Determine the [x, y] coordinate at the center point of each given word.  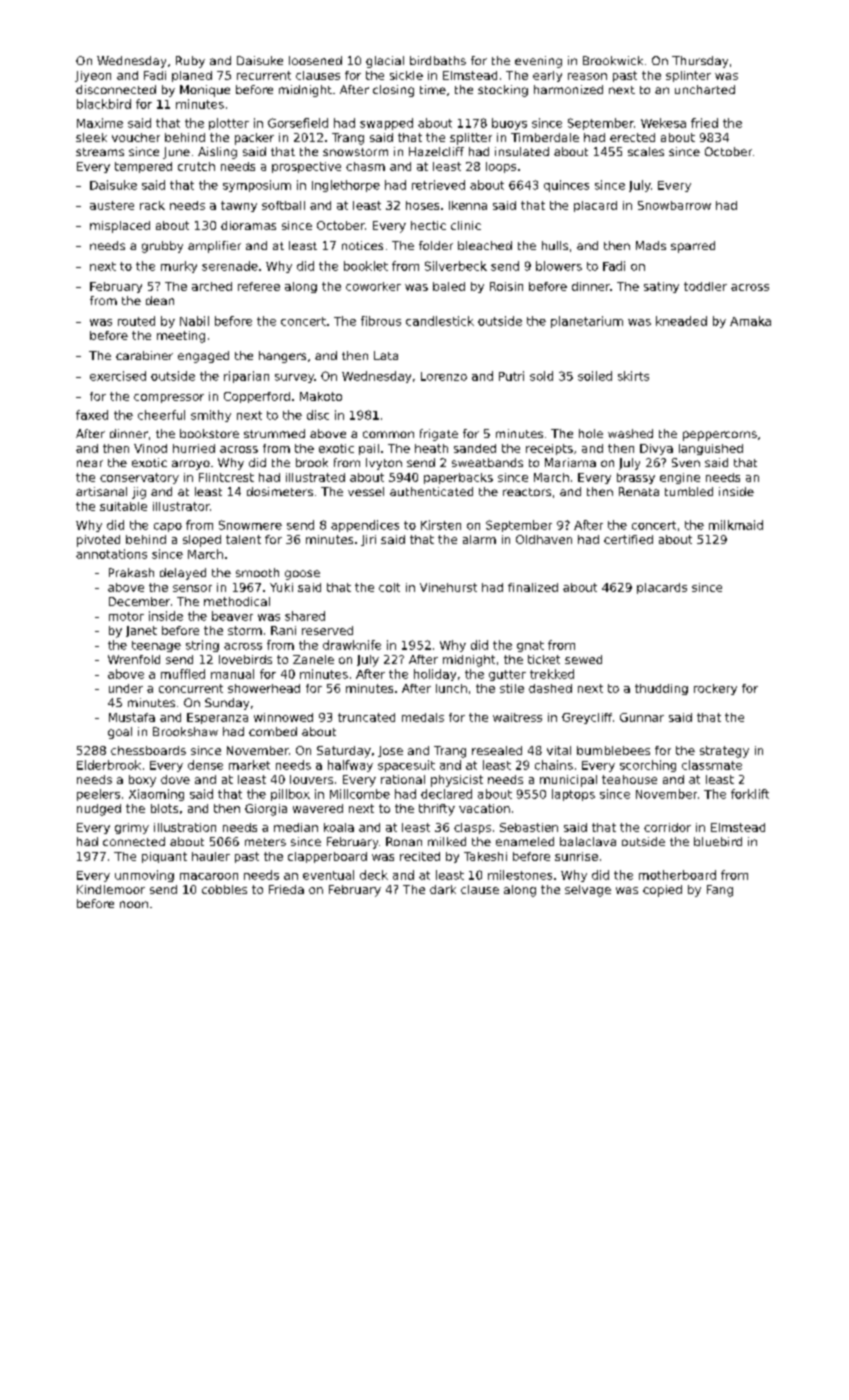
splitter [471, 139]
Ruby [190, 62]
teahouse [629, 779]
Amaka [750, 321]
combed [273, 731]
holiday [435, 675]
